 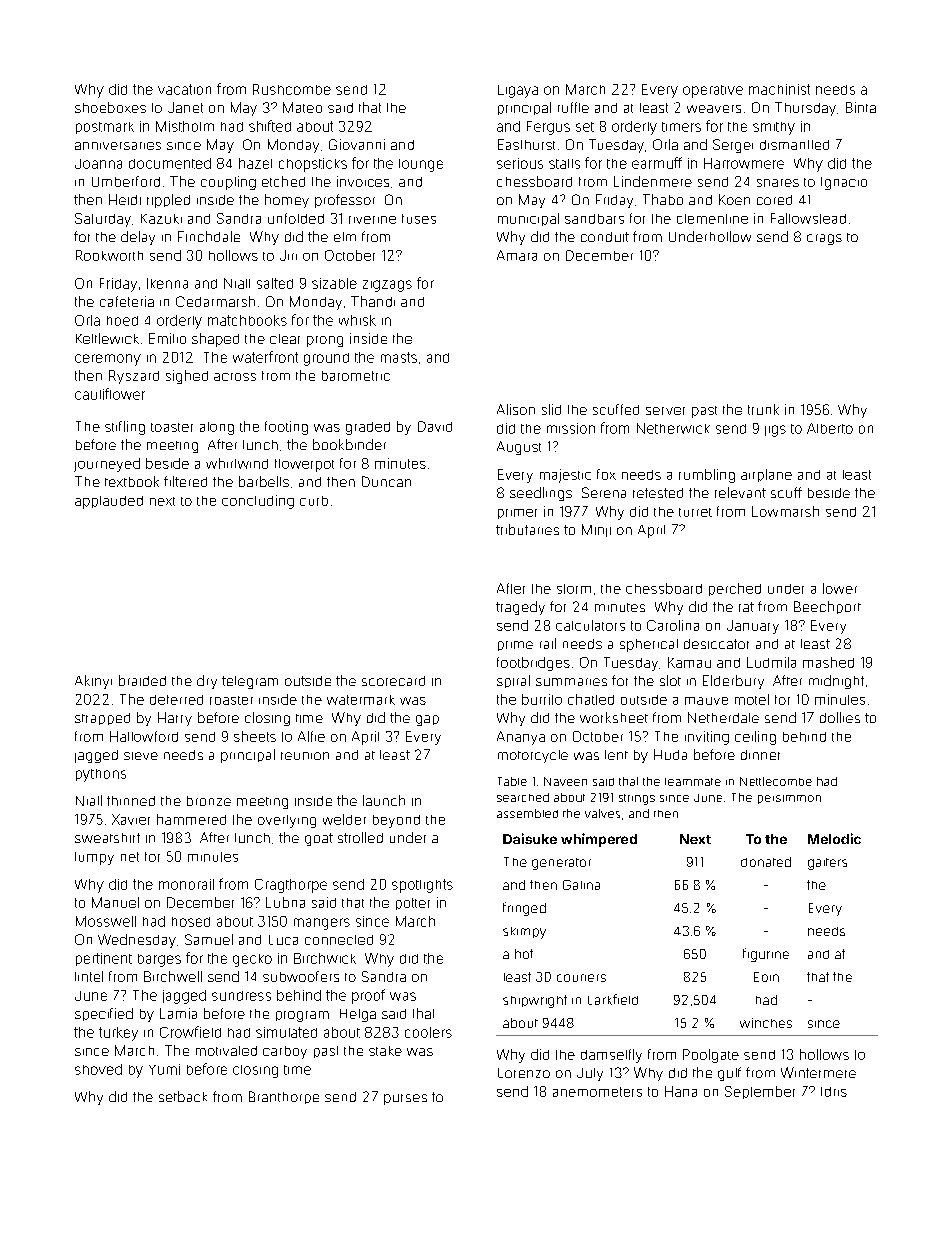 What do you see at coordinates (107, 465) in the screenshot?
I see `journeyed` at bounding box center [107, 465].
